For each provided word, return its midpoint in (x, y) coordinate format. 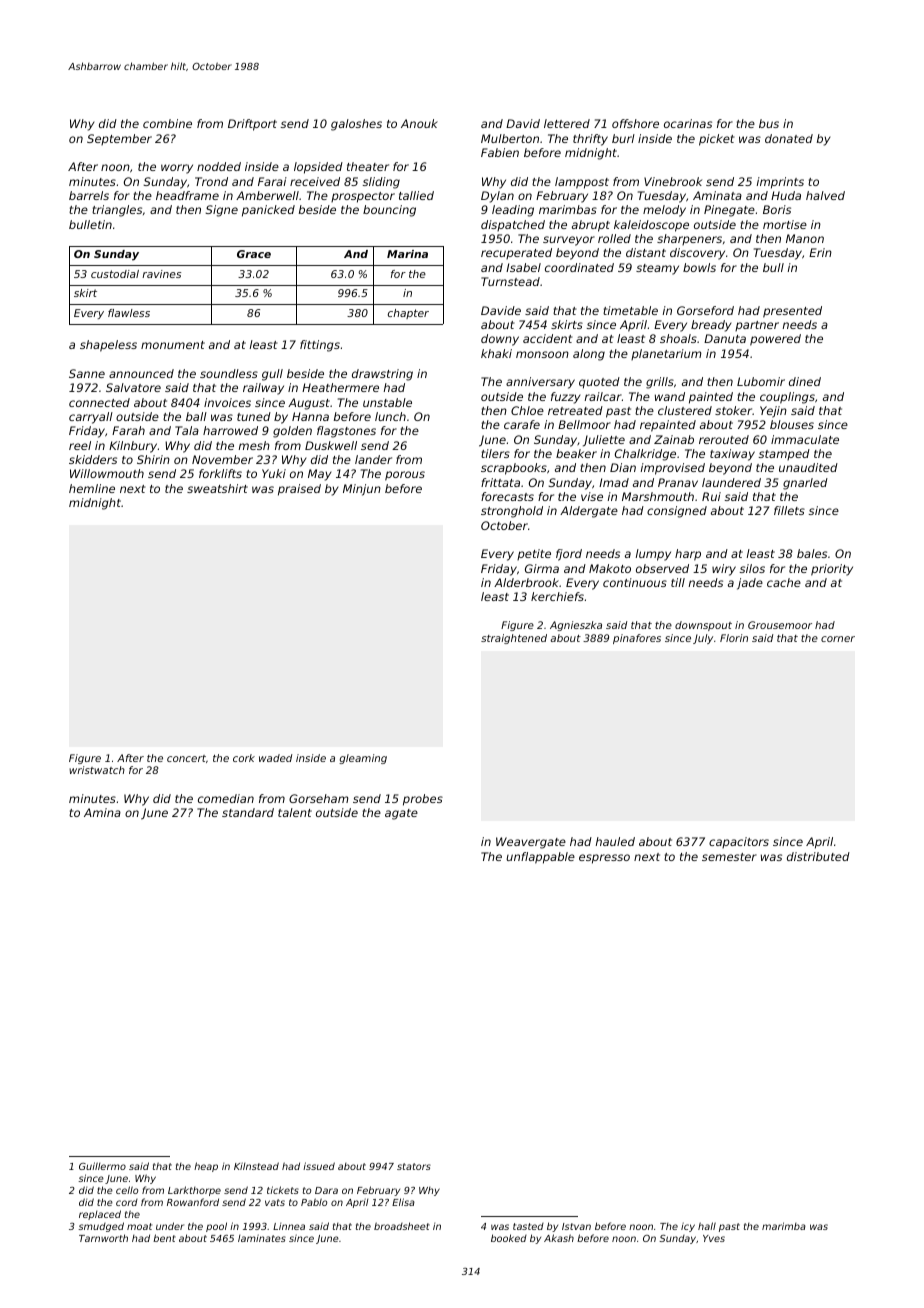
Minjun (362, 490)
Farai (272, 181)
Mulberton (510, 138)
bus (769, 123)
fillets (789, 510)
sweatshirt (217, 488)
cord (127, 1202)
